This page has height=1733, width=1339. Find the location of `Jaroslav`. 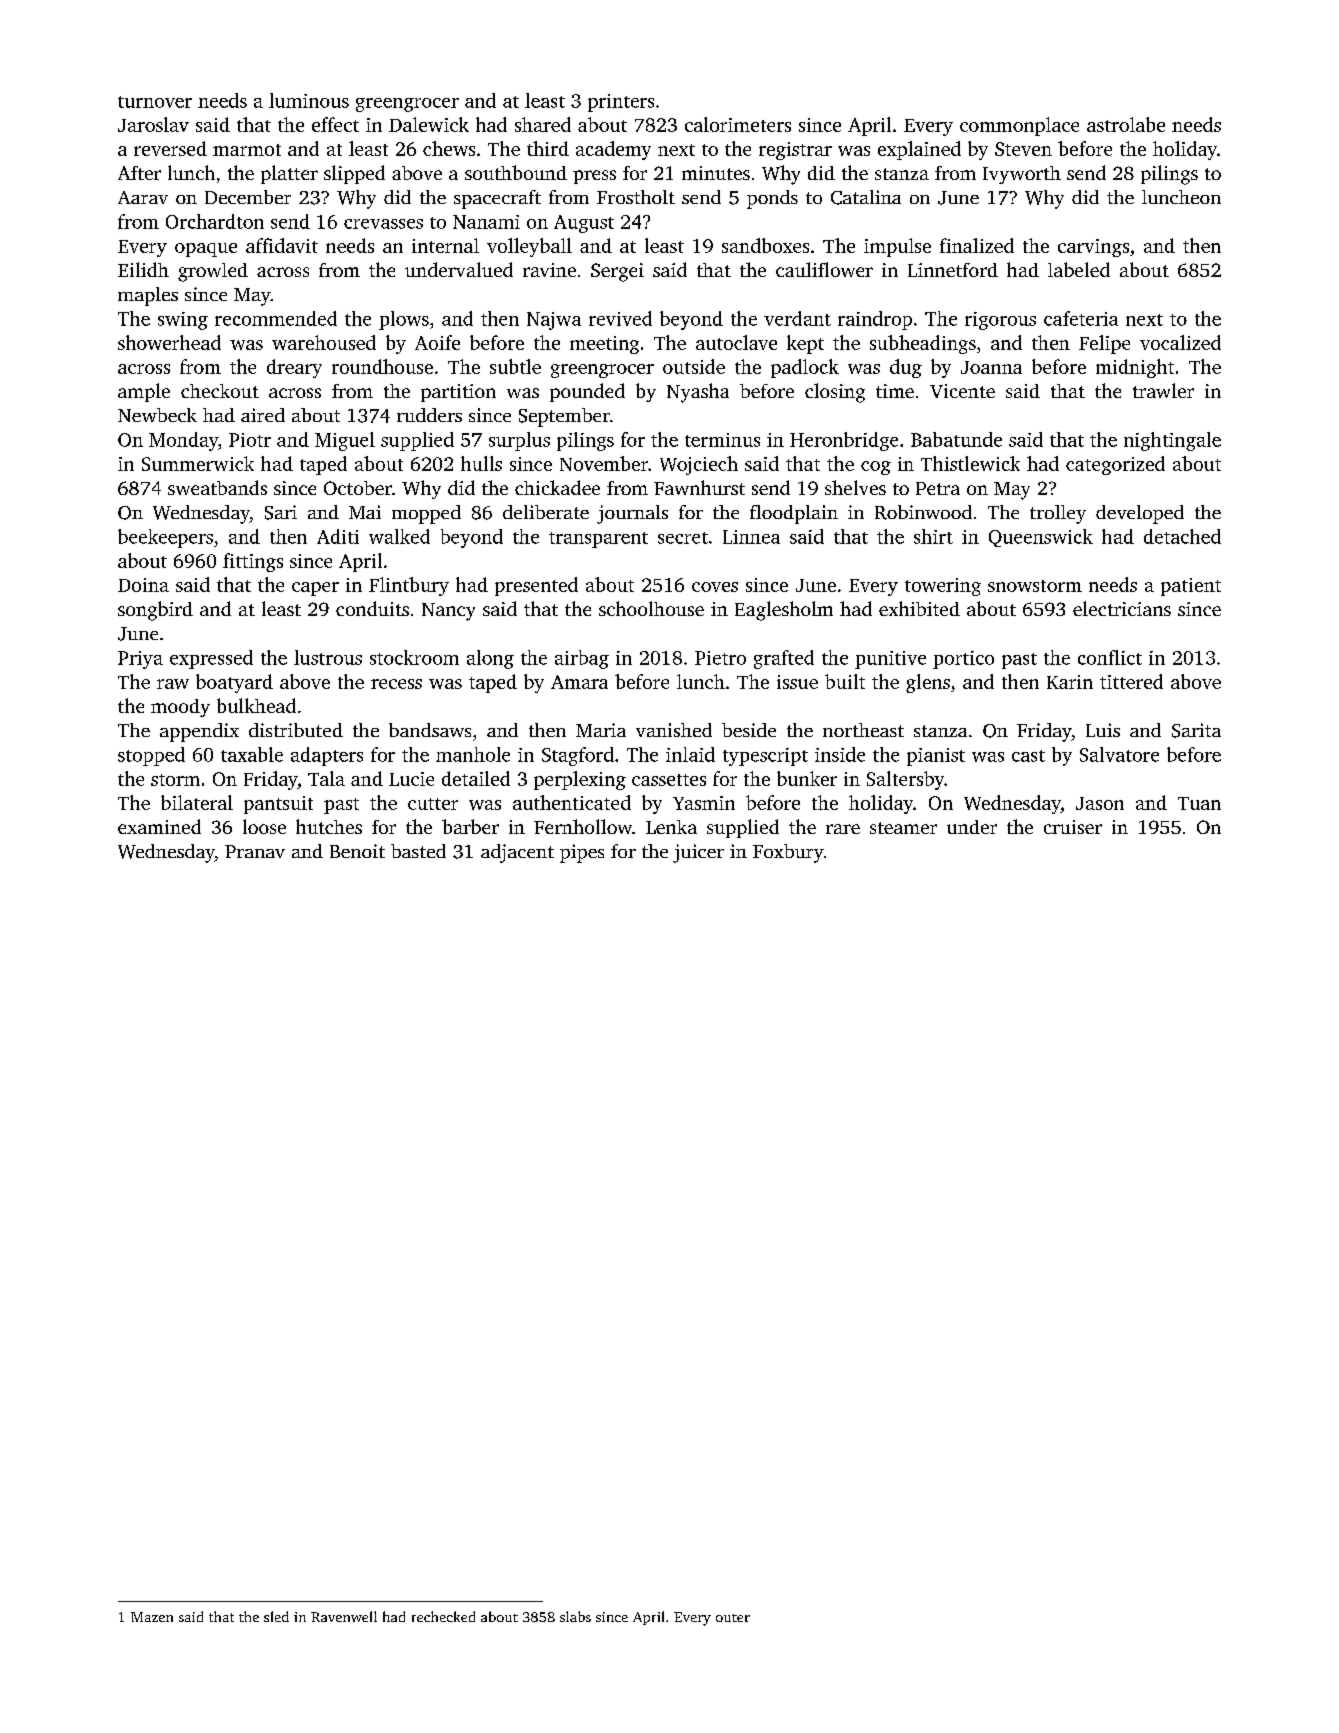

Jaroslav is located at coordinates (153, 124).
